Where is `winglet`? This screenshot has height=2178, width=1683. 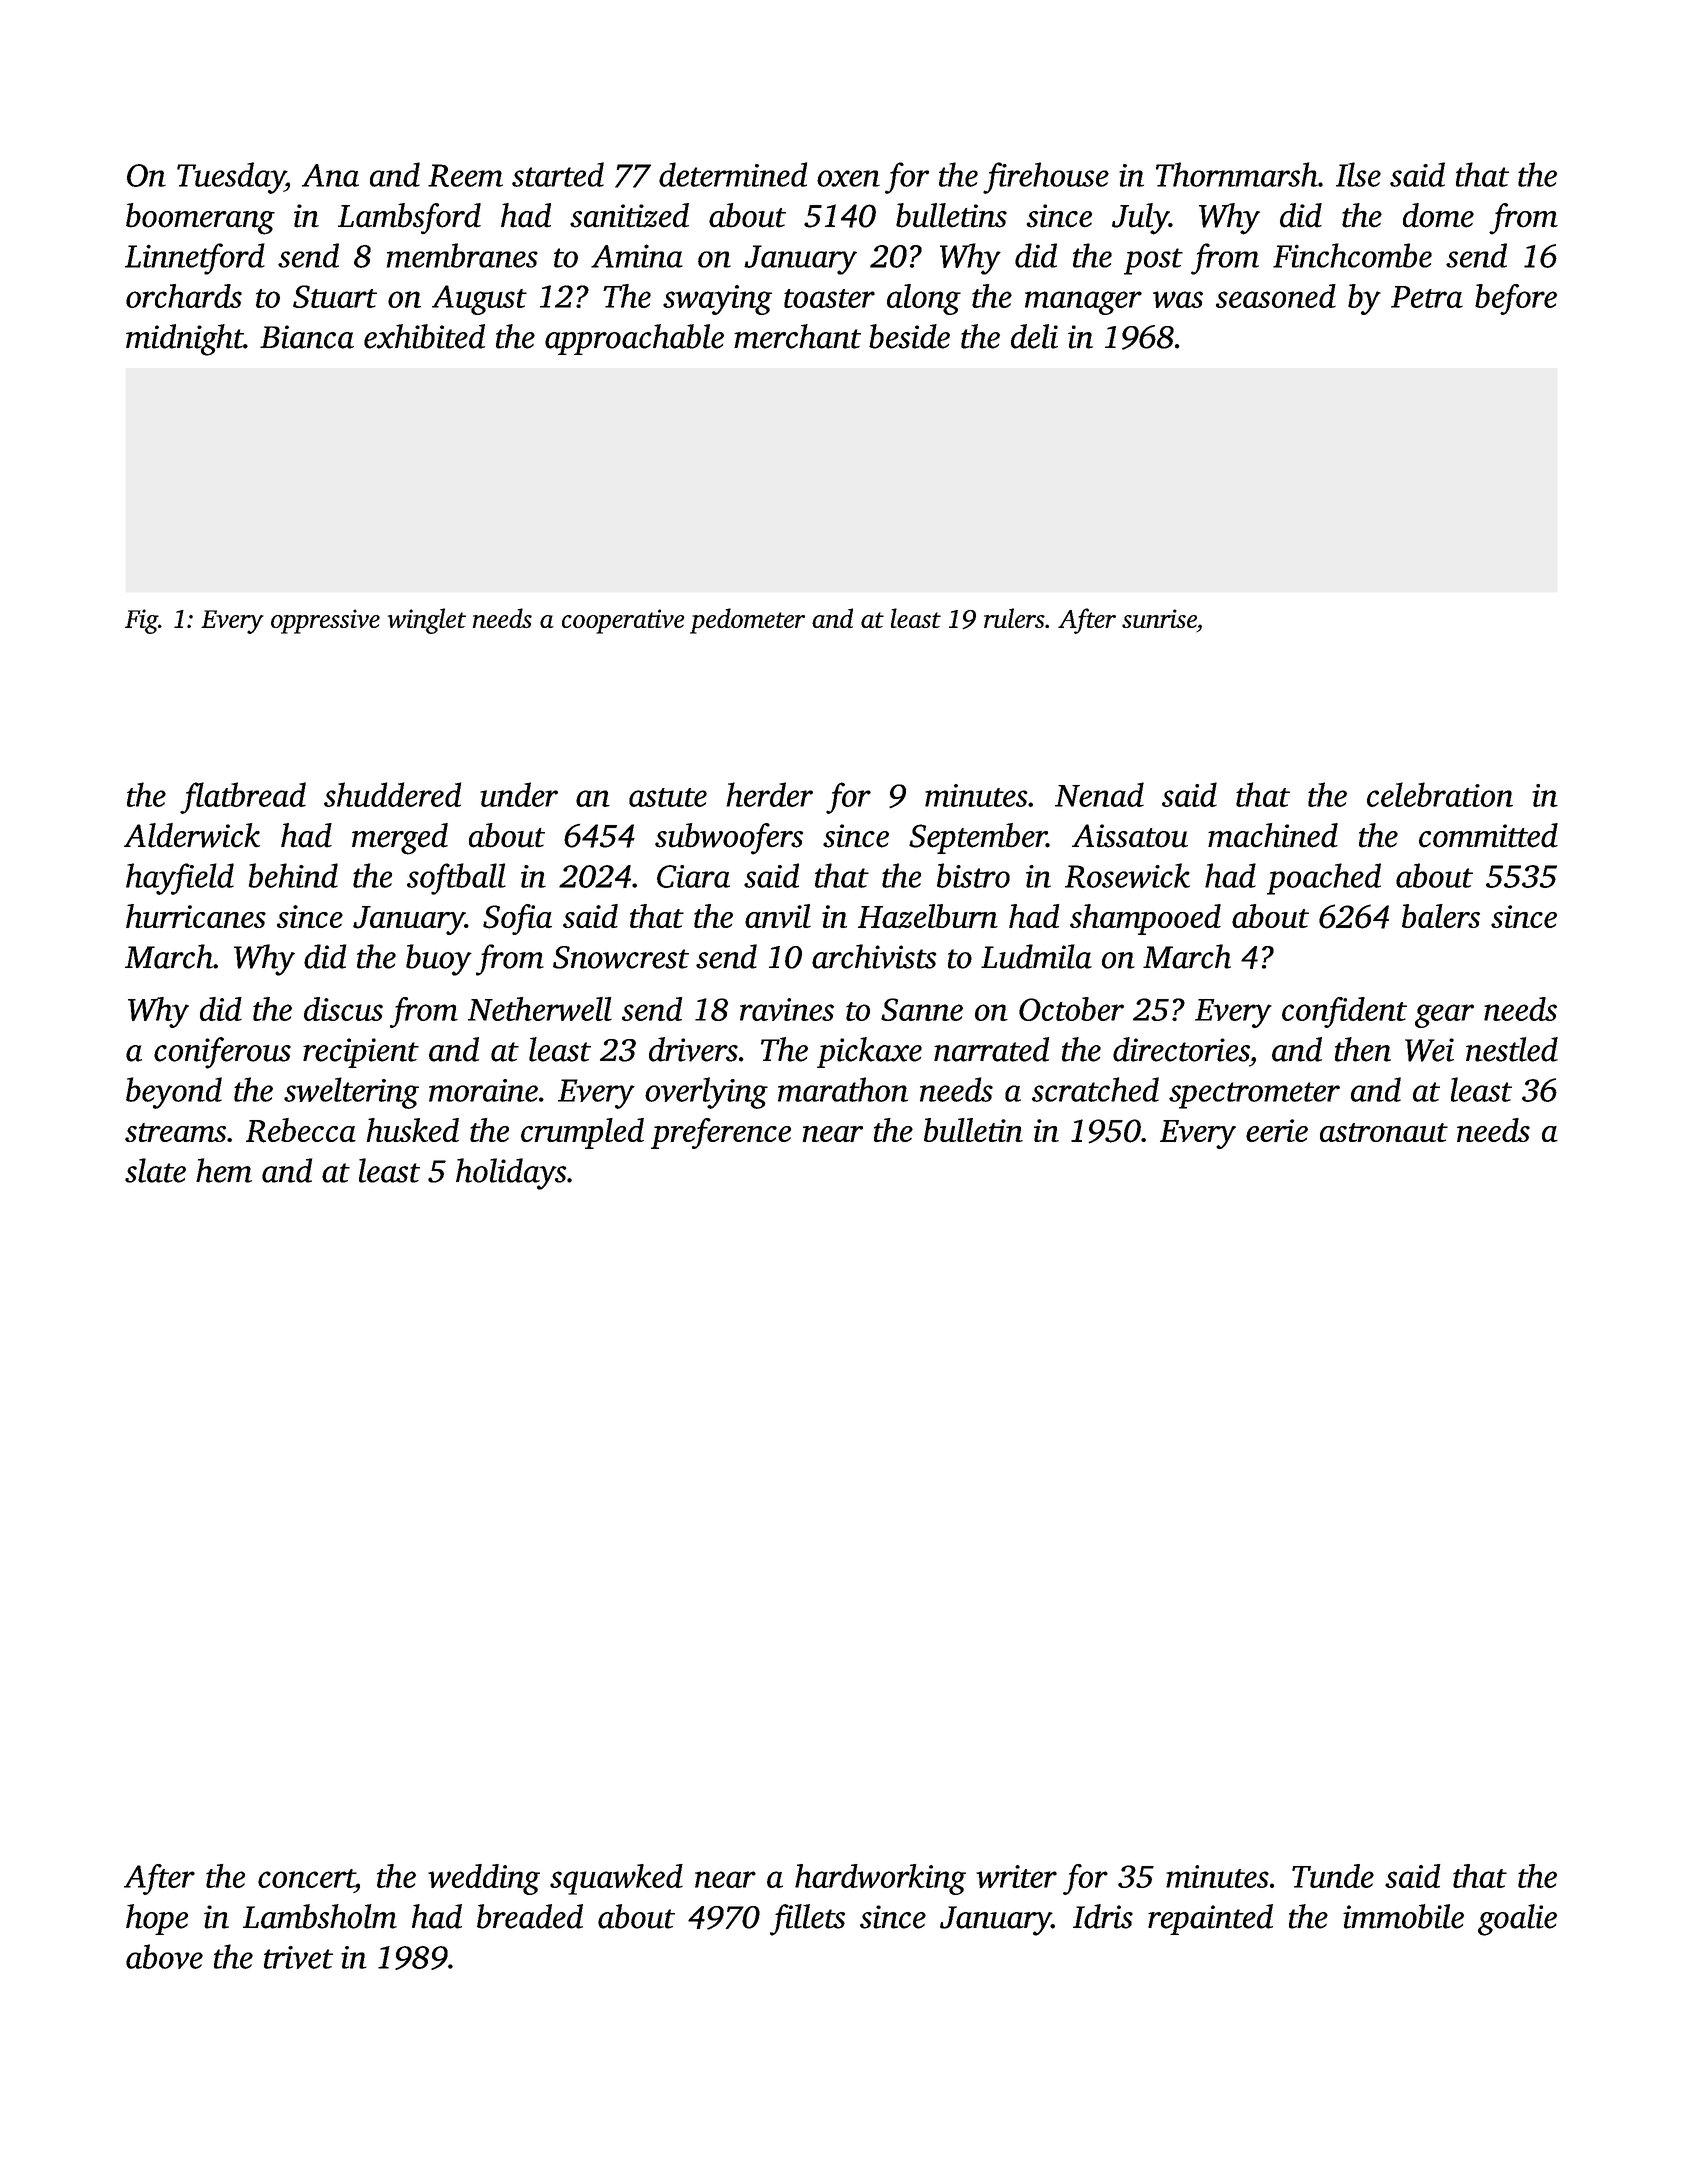 winglet is located at coordinates (427, 621).
